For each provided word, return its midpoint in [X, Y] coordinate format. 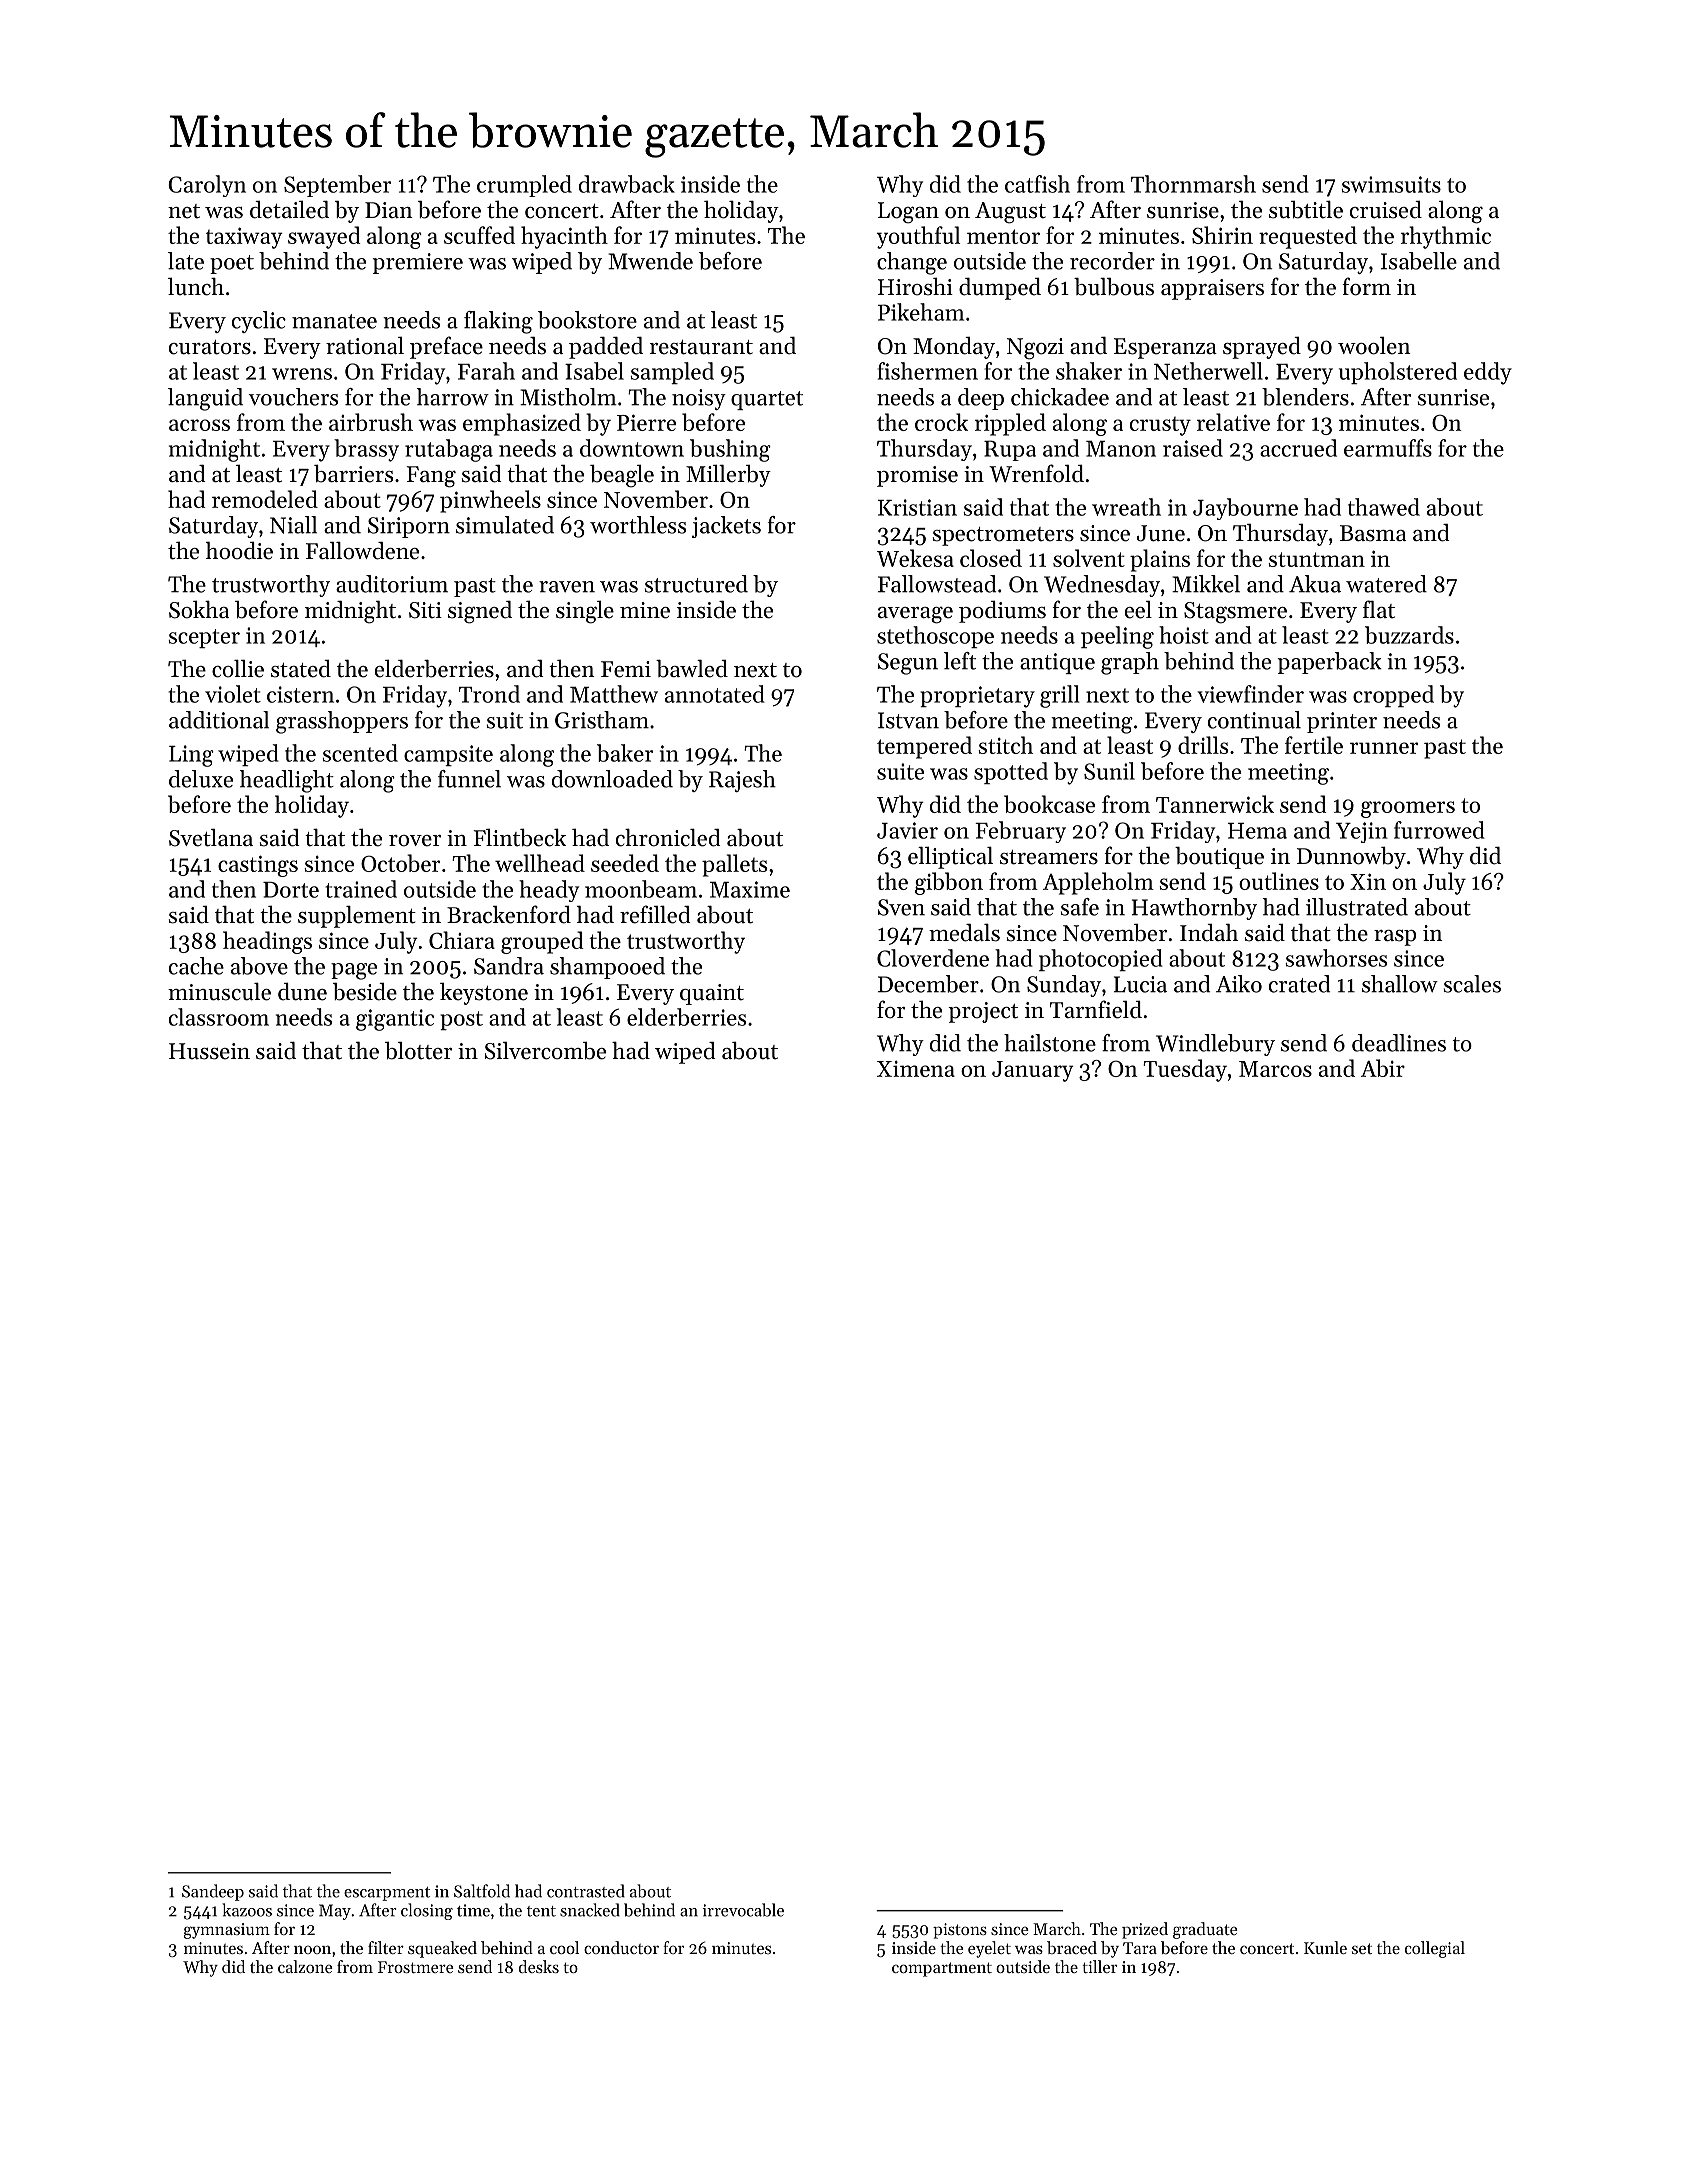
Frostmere [415, 1967]
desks [539, 1966]
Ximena [916, 1069]
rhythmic [1446, 237]
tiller [1099, 1966]
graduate [1205, 1930]
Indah [1209, 932]
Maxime [750, 889]
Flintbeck [520, 837]
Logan [908, 213]
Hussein [209, 1051]
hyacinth [564, 237]
